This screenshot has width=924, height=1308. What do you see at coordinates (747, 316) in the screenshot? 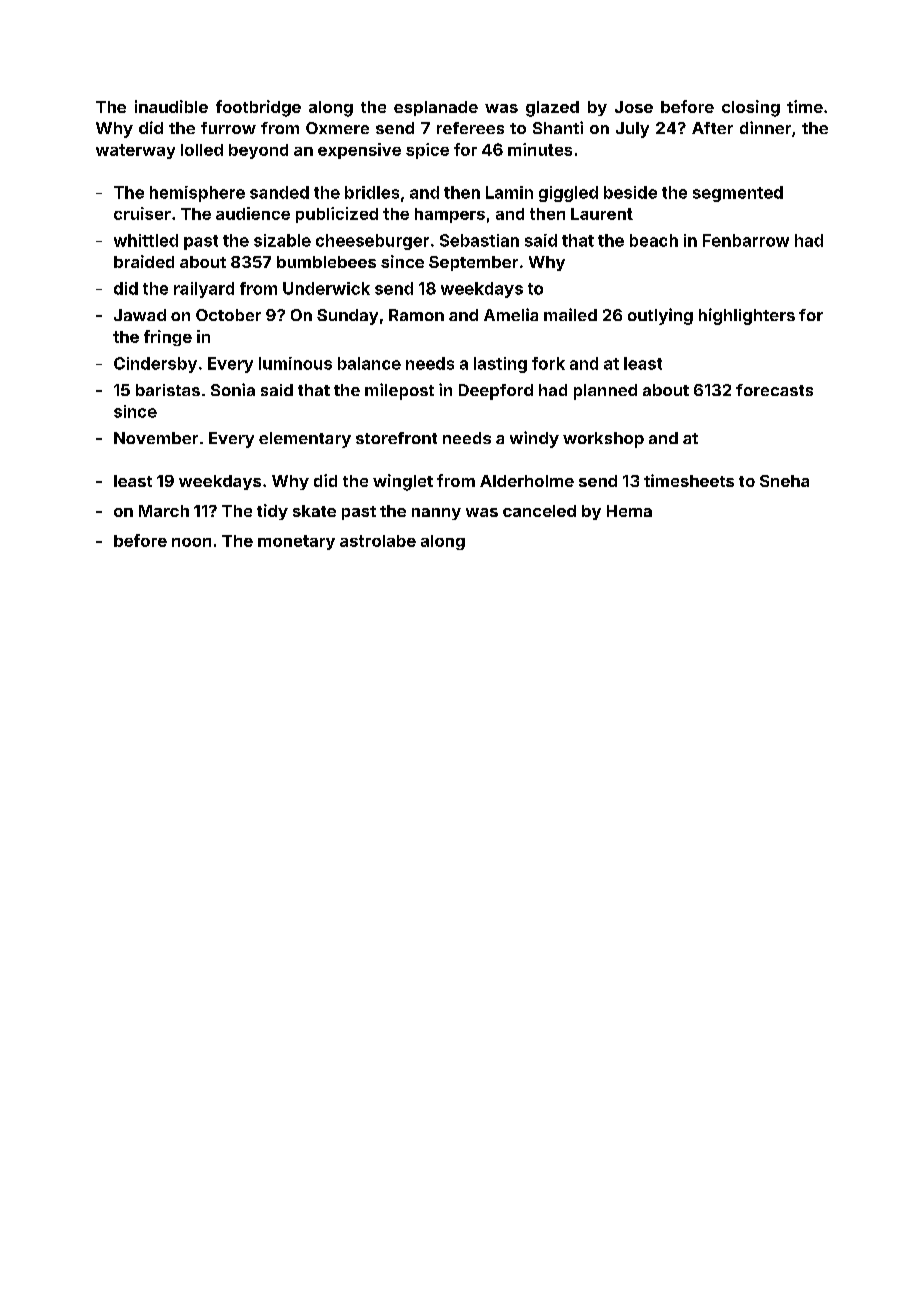
I see `highlighters` at bounding box center [747, 316].
